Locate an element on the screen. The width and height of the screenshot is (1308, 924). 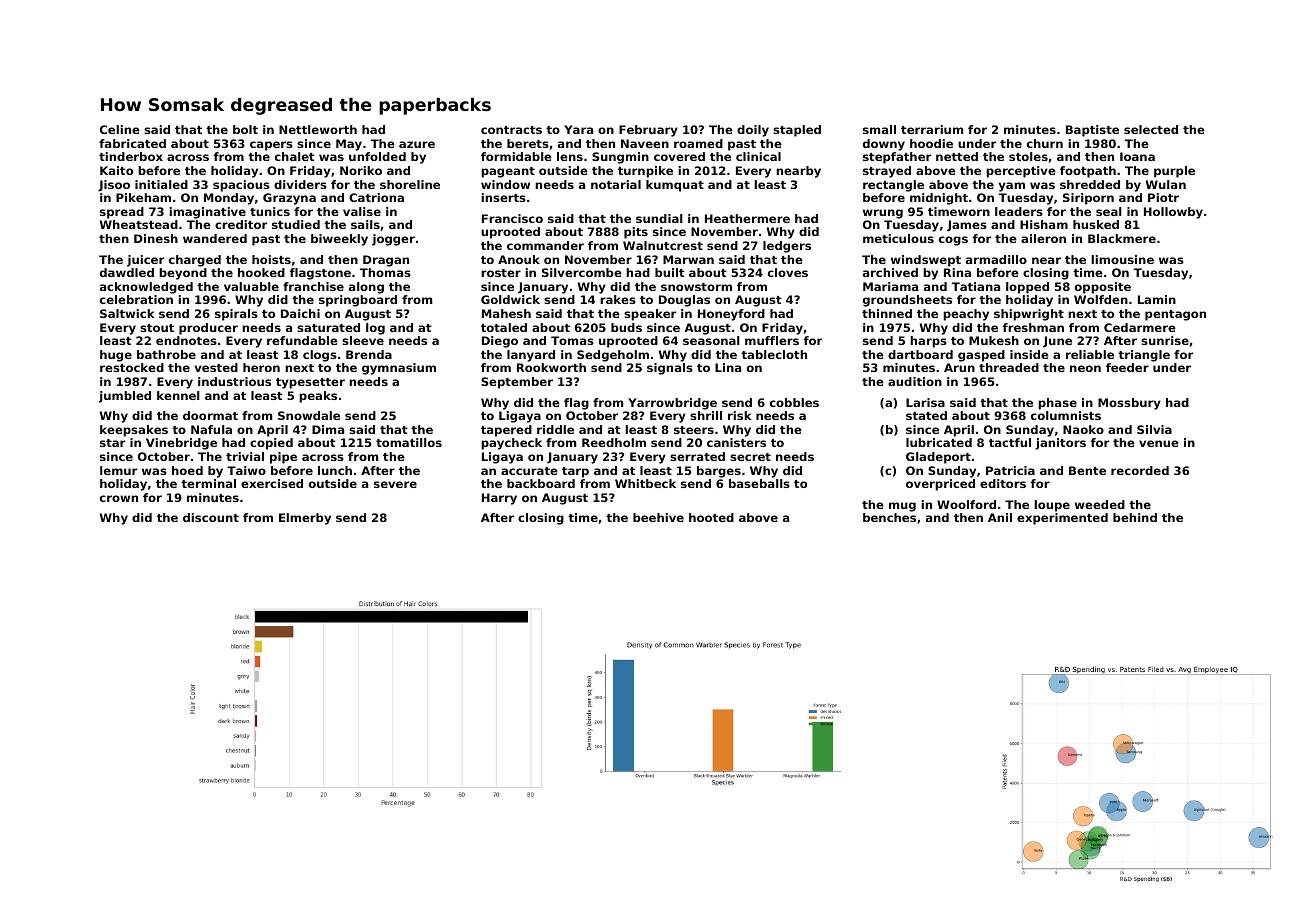
Diego is located at coordinates (500, 342).
